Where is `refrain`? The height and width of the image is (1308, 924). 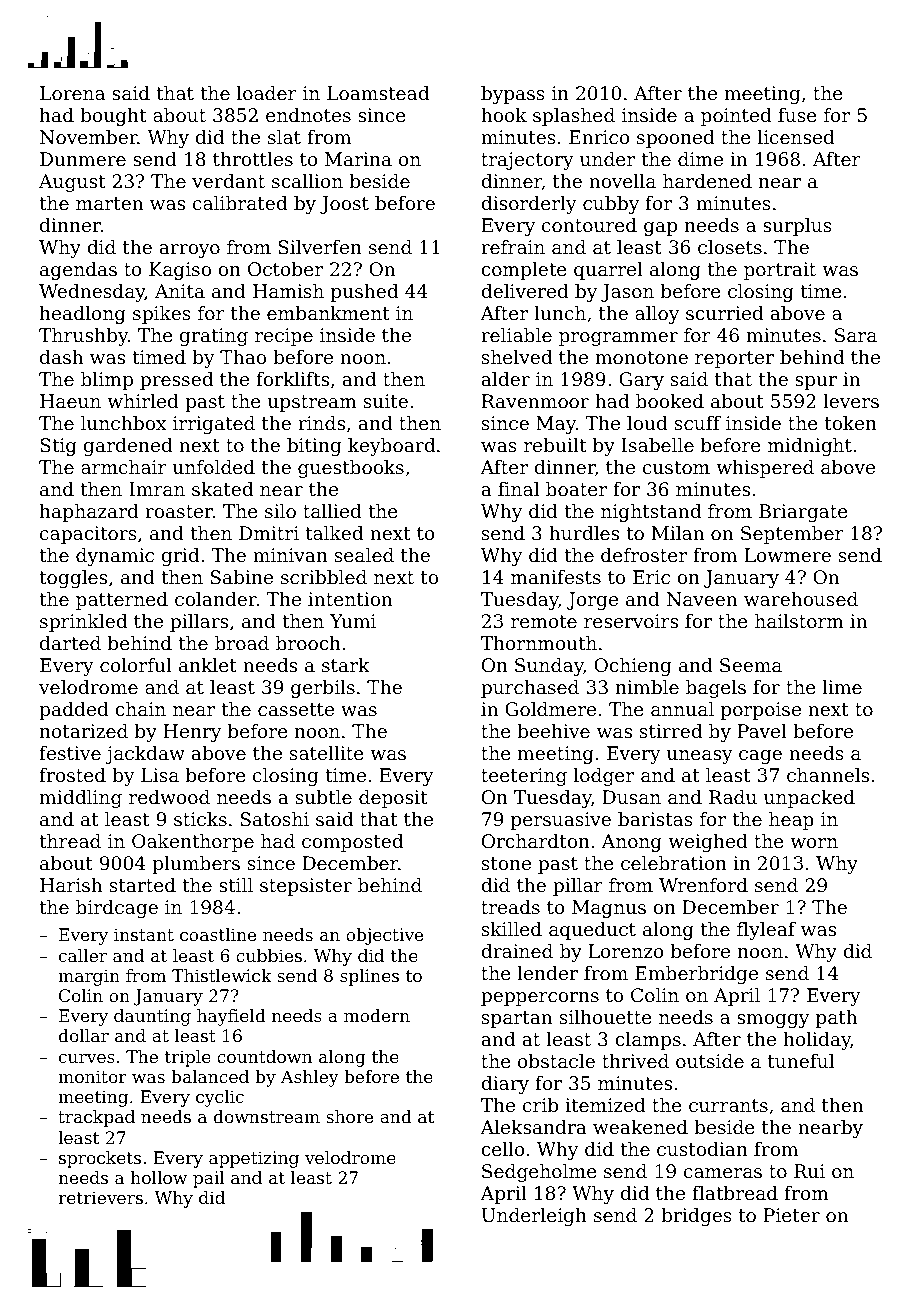
refrain is located at coordinates (513, 247).
